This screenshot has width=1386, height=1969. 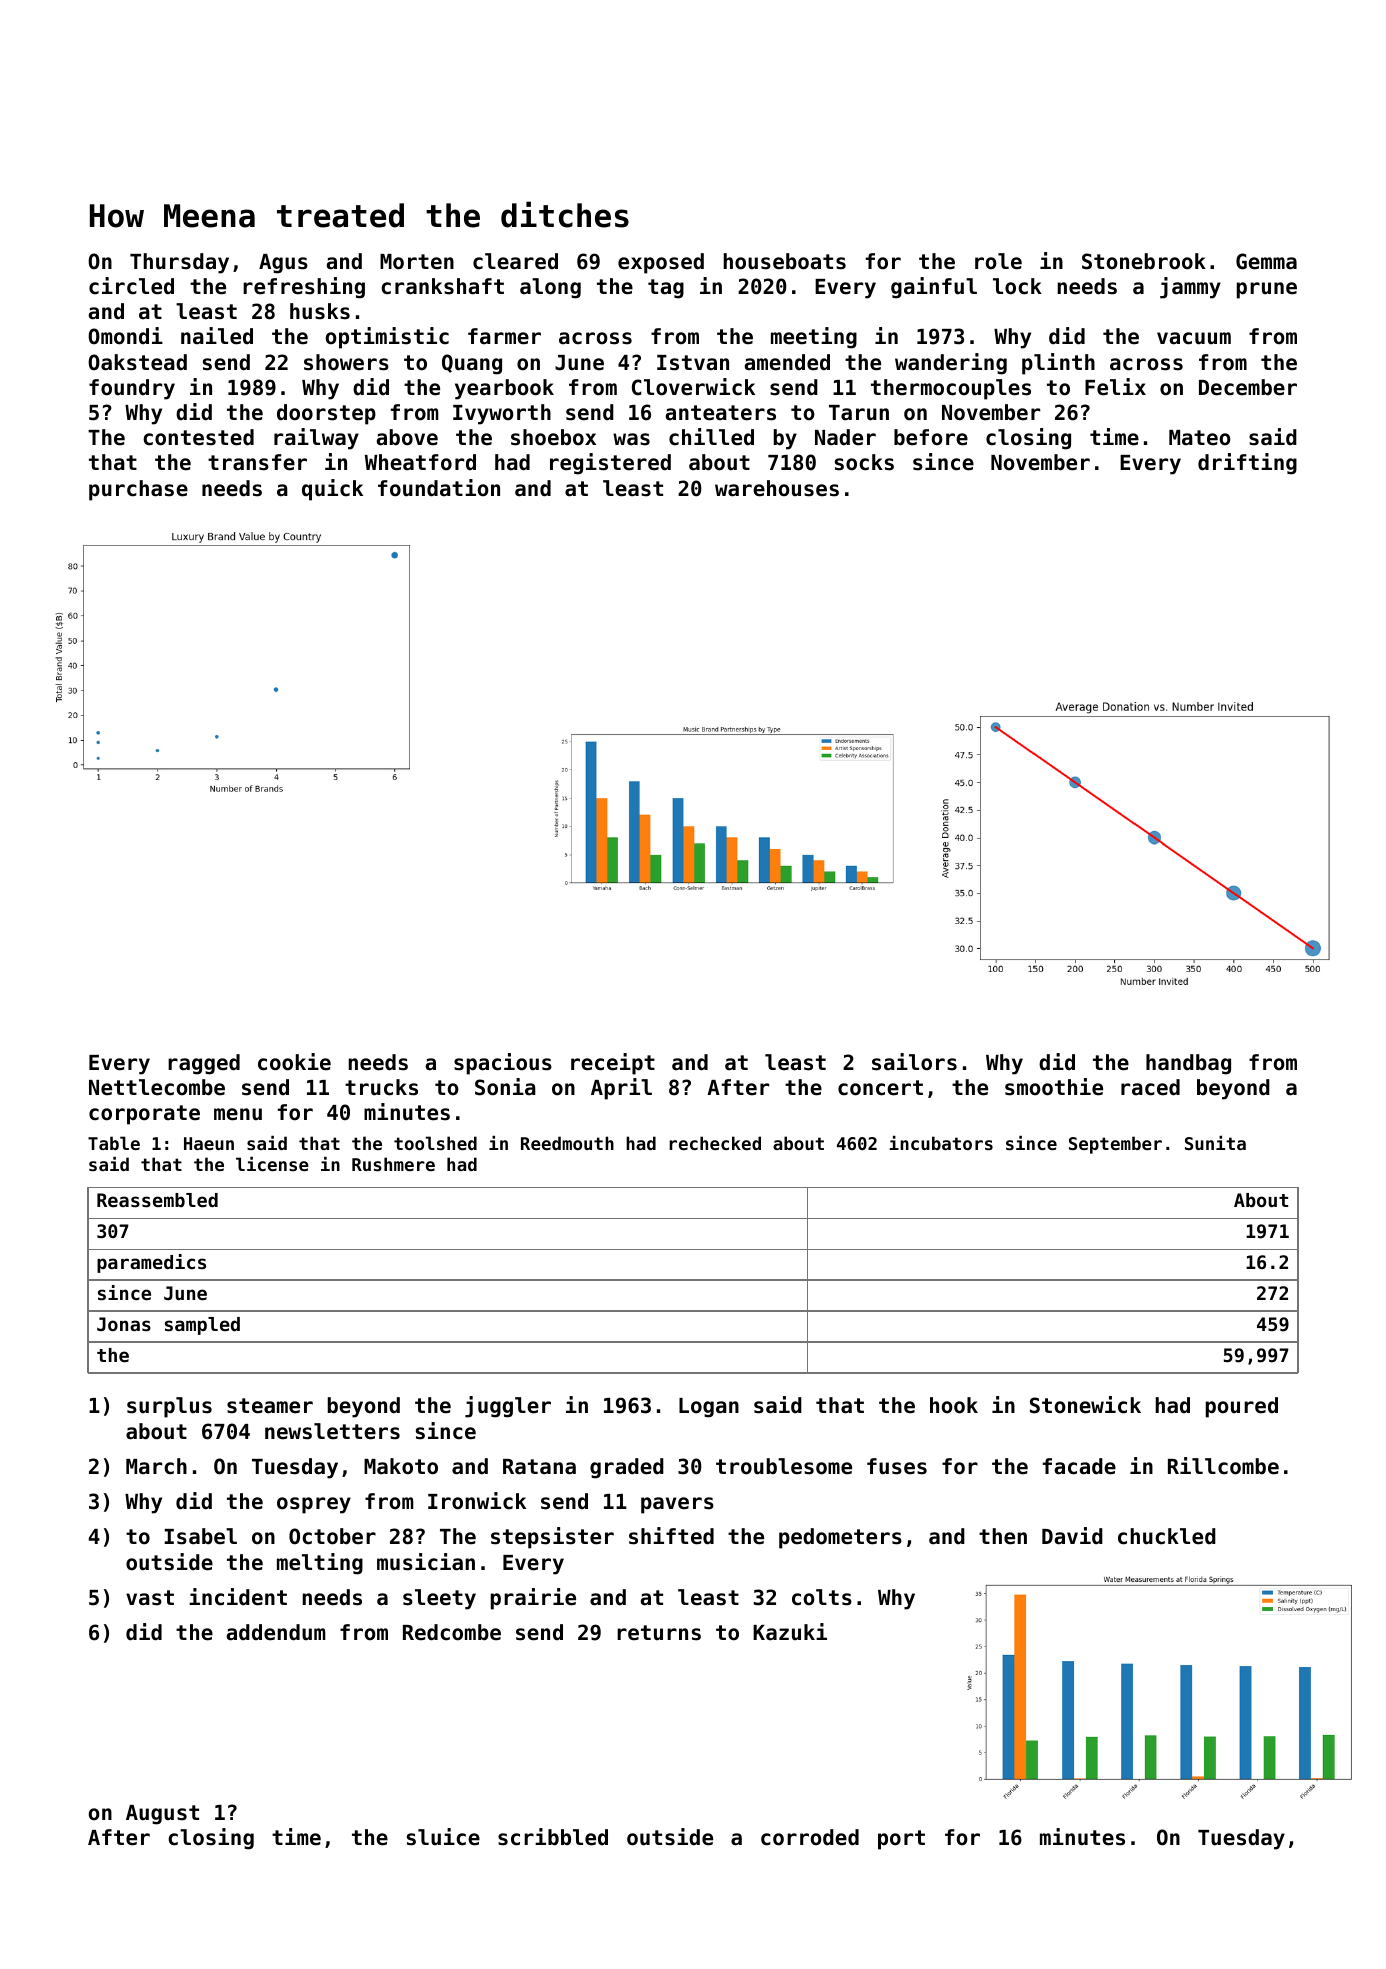 I want to click on warehouses, so click(x=777, y=488).
